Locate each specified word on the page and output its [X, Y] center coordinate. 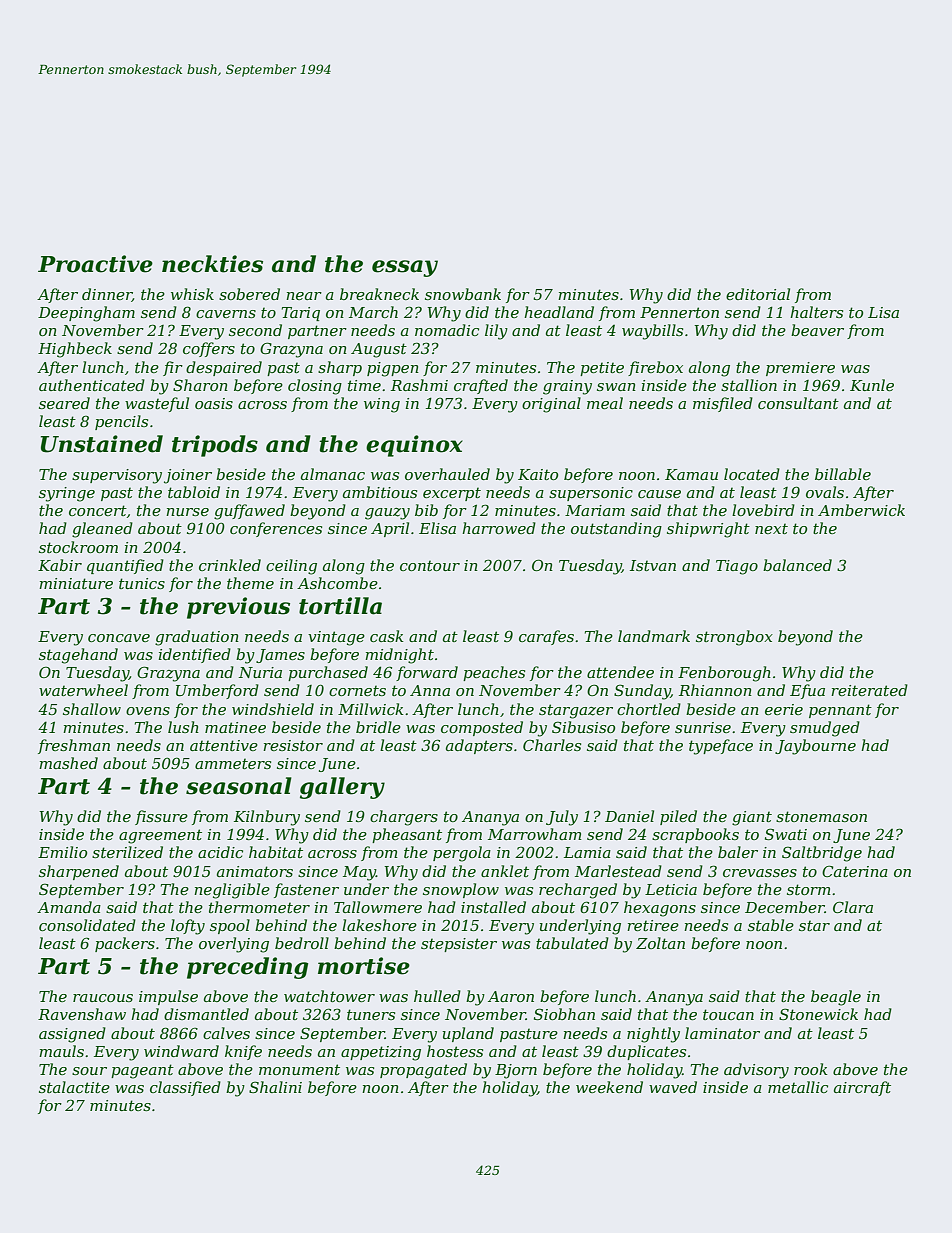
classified [185, 1088]
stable [771, 925]
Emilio [62, 852]
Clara [853, 907]
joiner [188, 476]
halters [816, 312]
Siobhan [564, 1014]
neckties [212, 264]
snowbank [463, 294]
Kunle [872, 385]
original [551, 405]
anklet [505, 871]
